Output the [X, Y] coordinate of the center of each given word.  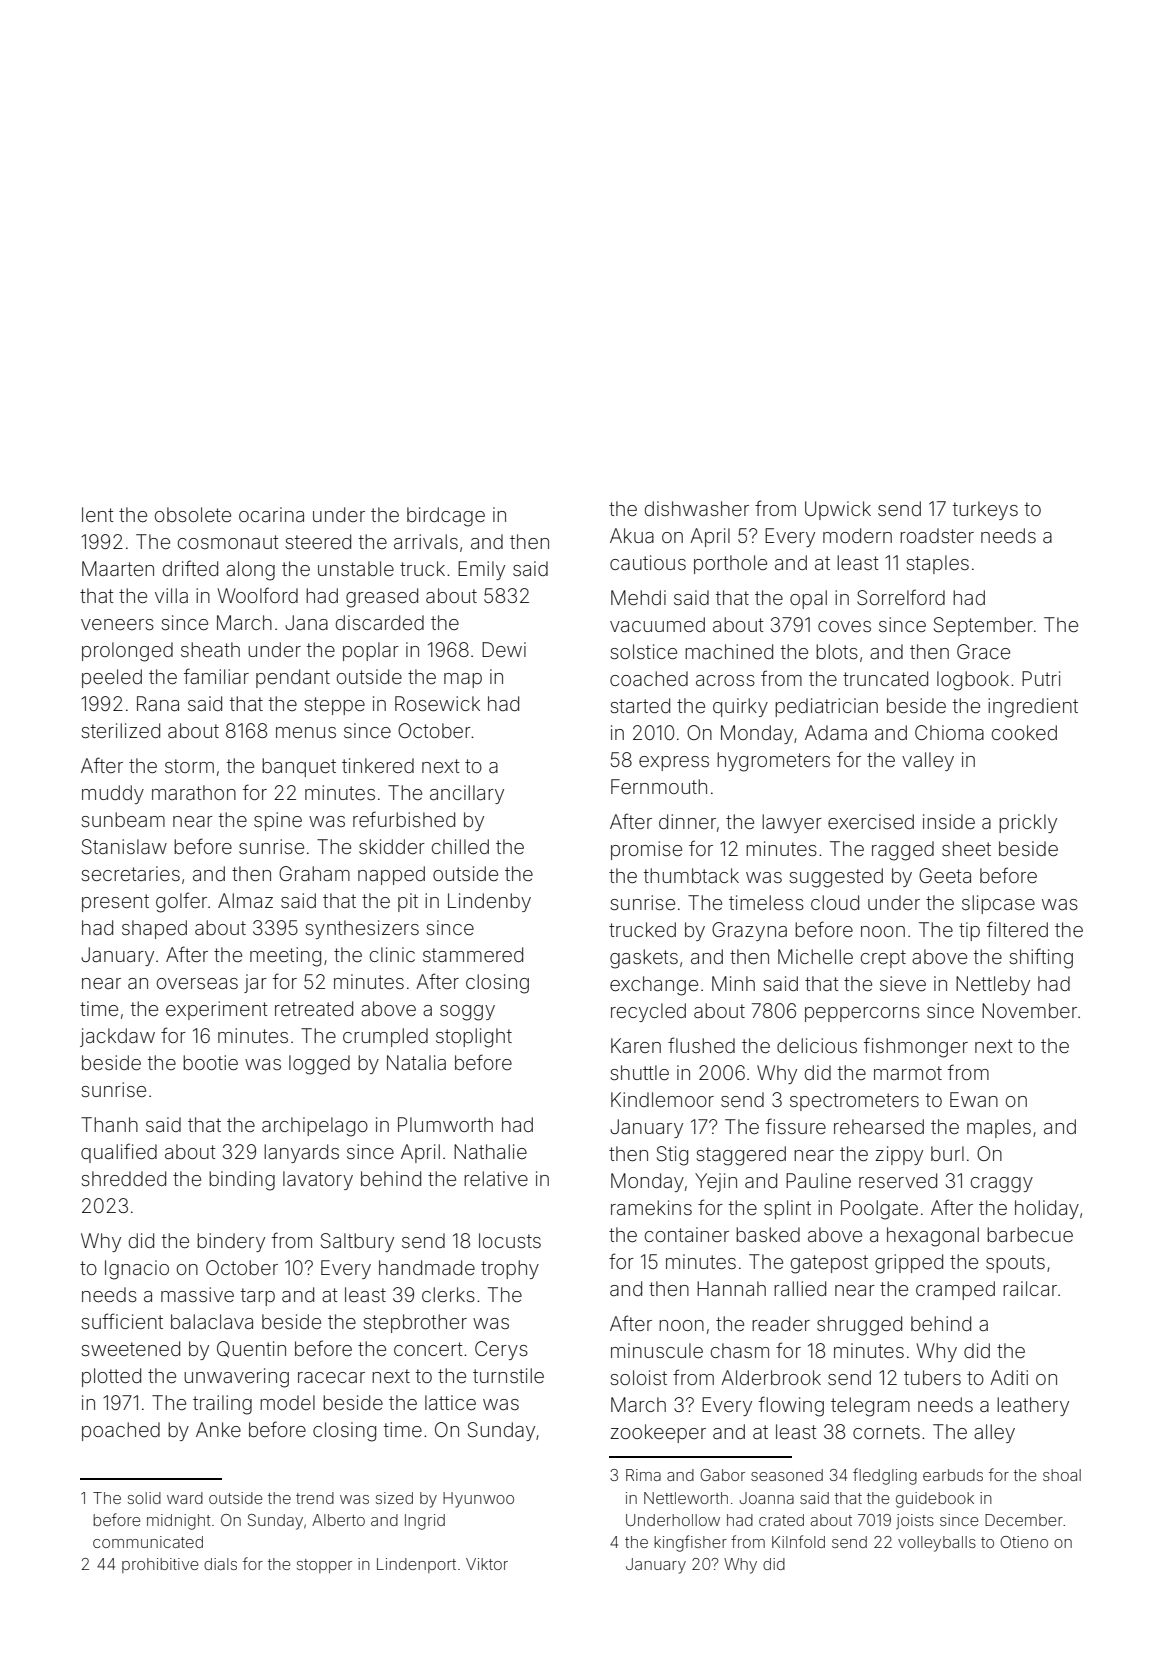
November [1029, 1010]
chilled [460, 846]
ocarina [271, 514]
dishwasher [697, 508]
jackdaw [117, 1037]
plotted [111, 1377]
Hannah [731, 1288]
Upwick [838, 510]
